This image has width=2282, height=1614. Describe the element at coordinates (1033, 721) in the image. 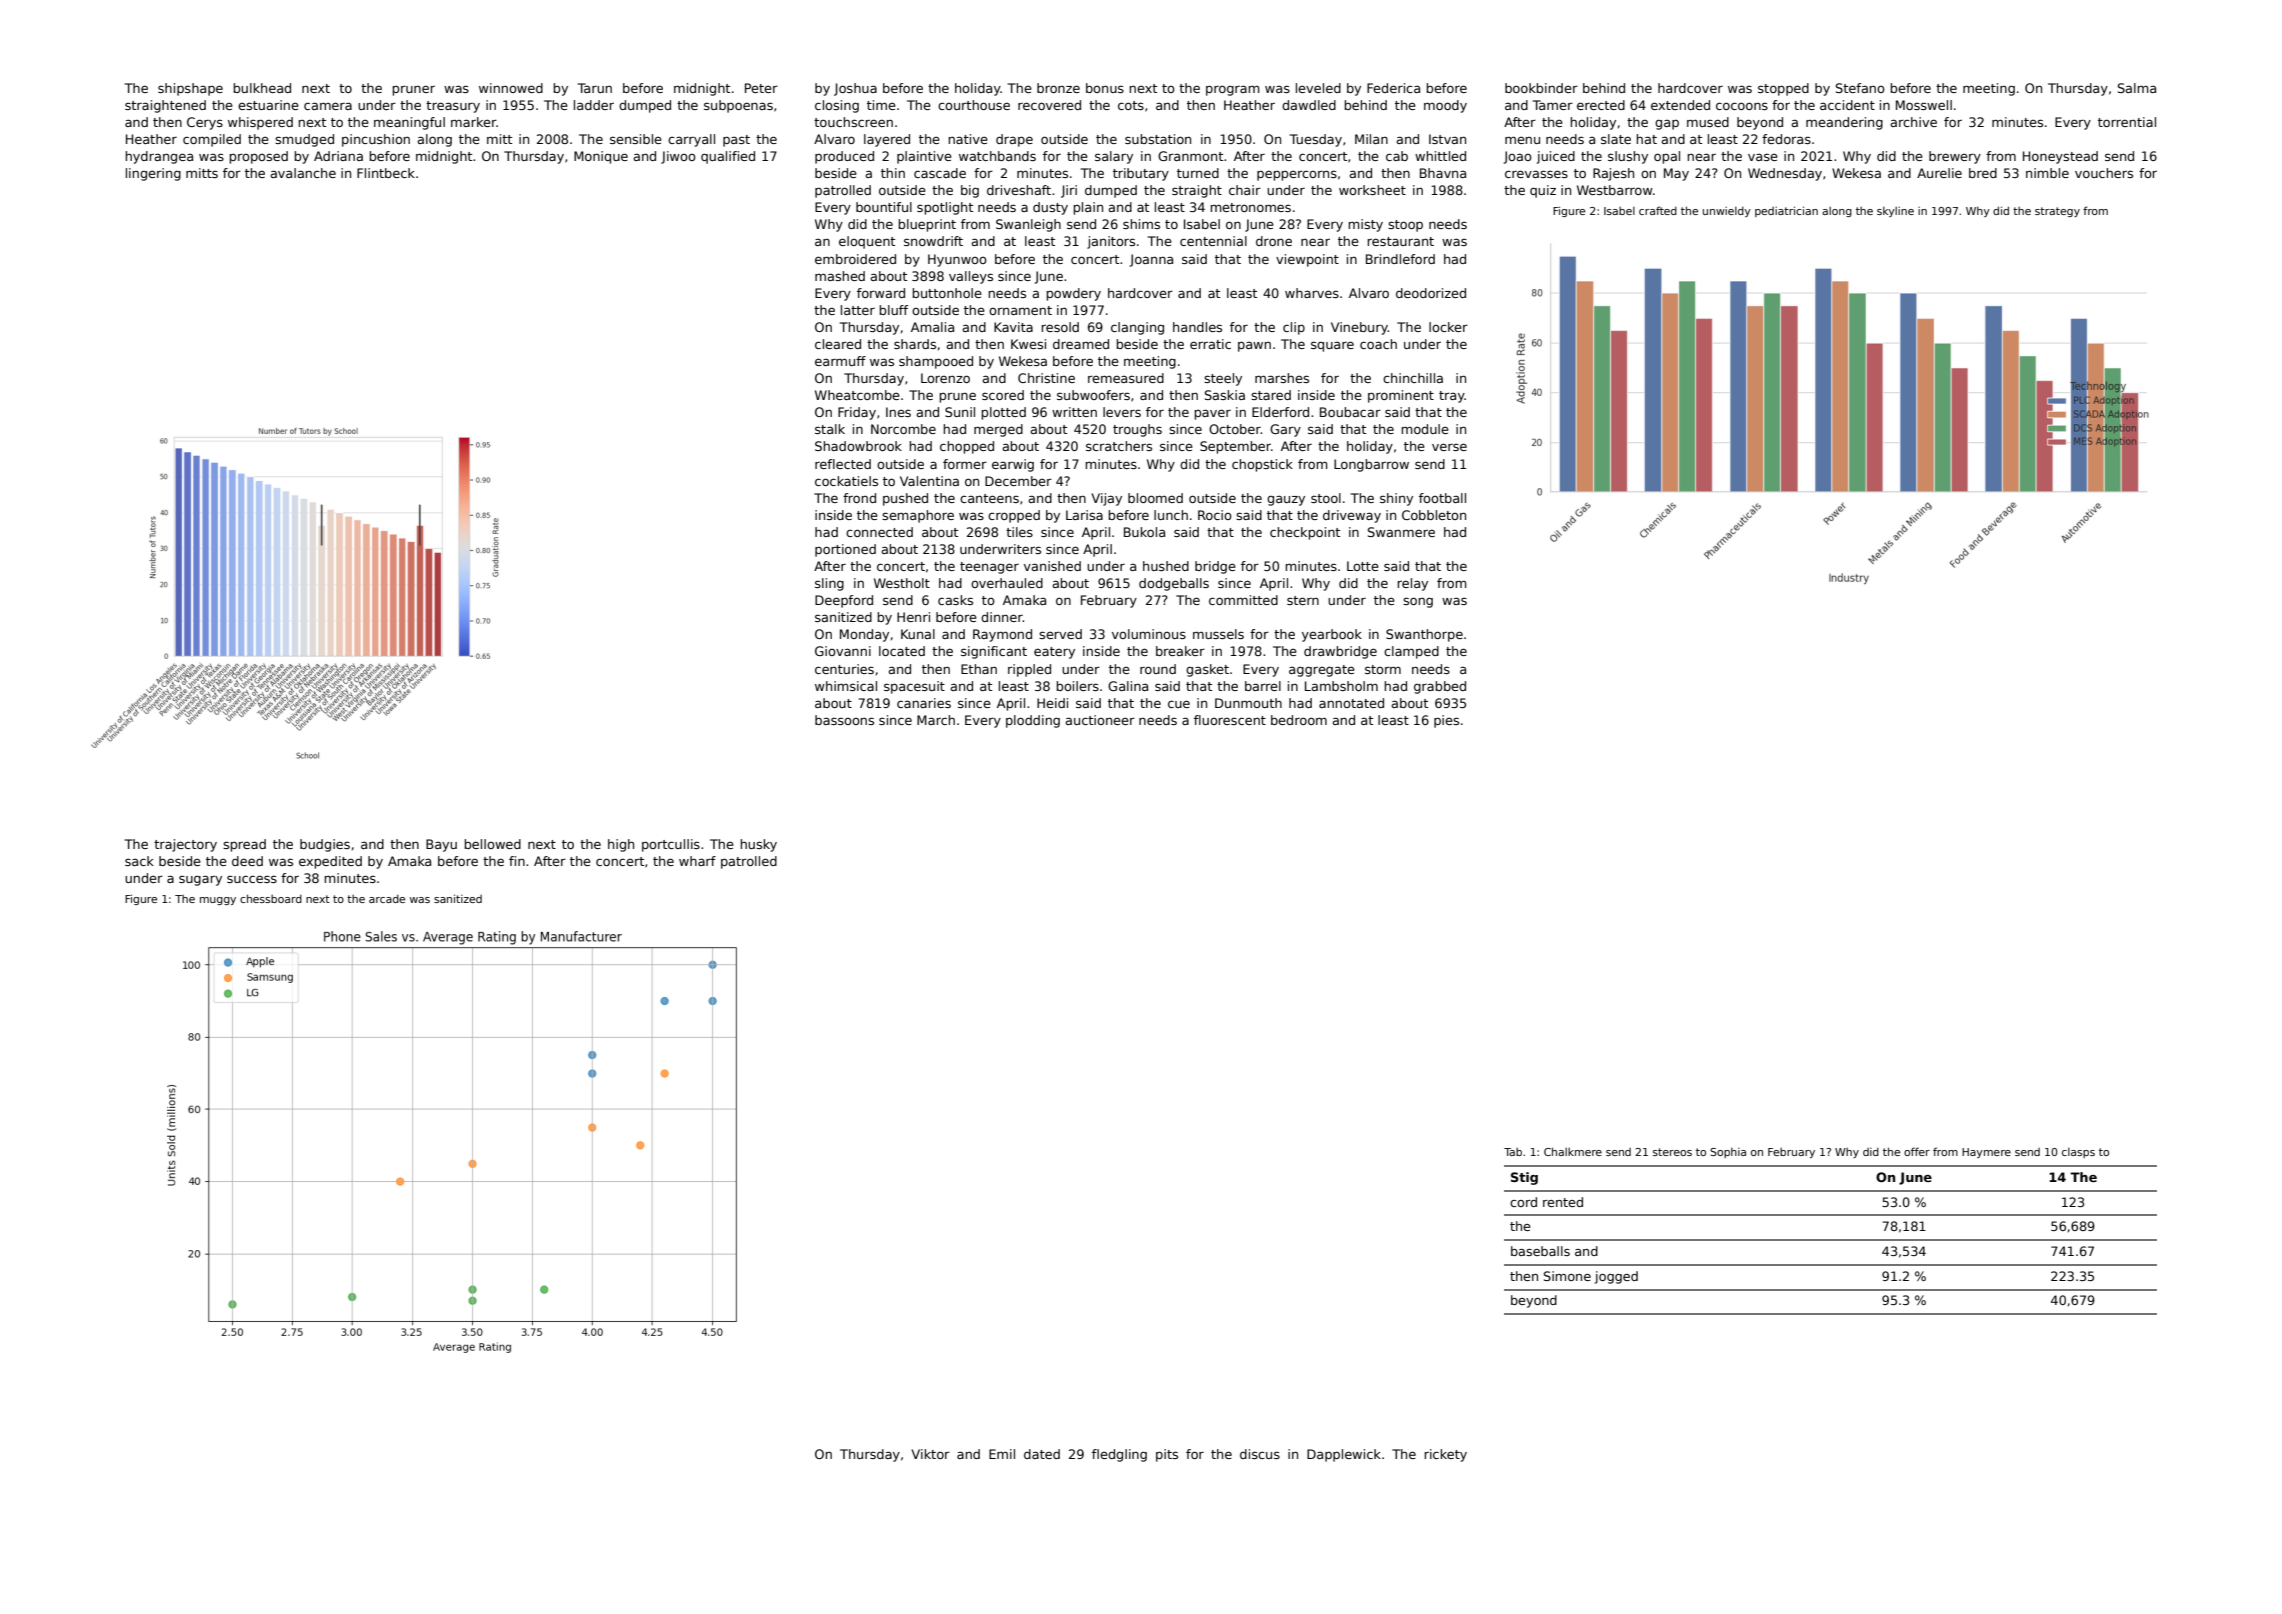

I see `plodding` at that location.
